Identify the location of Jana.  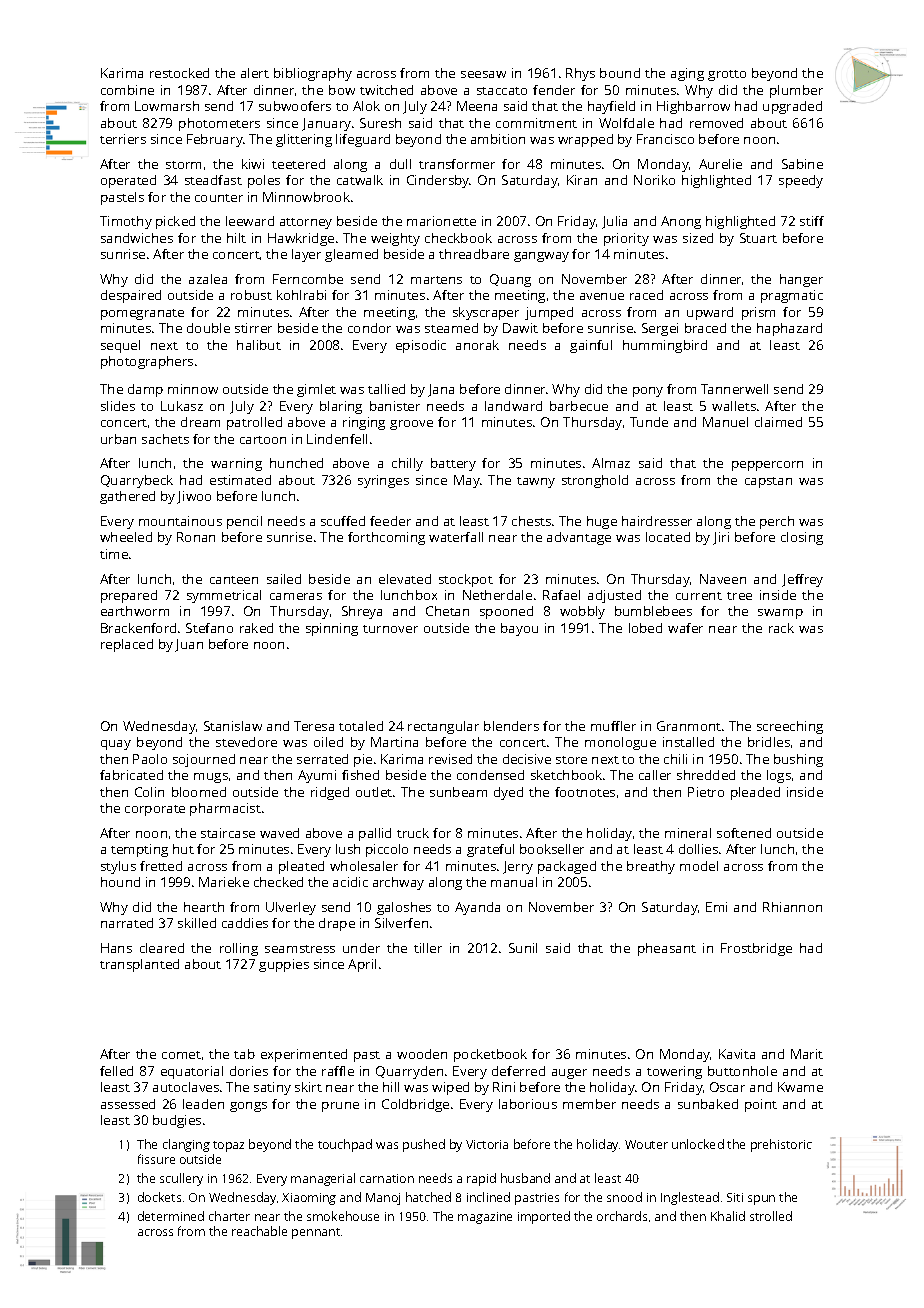
(441, 390).
